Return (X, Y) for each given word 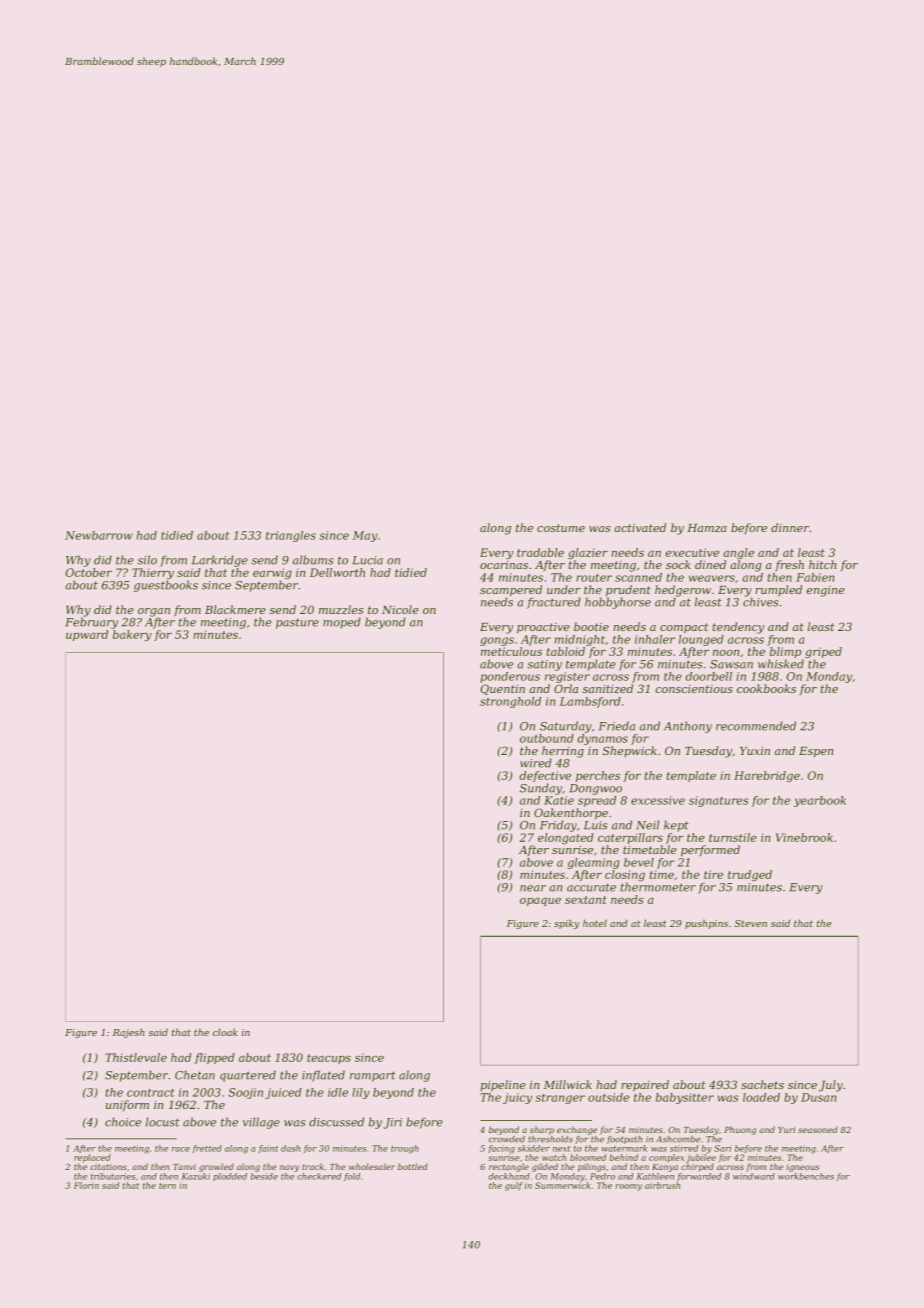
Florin (86, 1185)
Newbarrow (98, 535)
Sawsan (731, 664)
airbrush (662, 1185)
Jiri (392, 1123)
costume (561, 528)
